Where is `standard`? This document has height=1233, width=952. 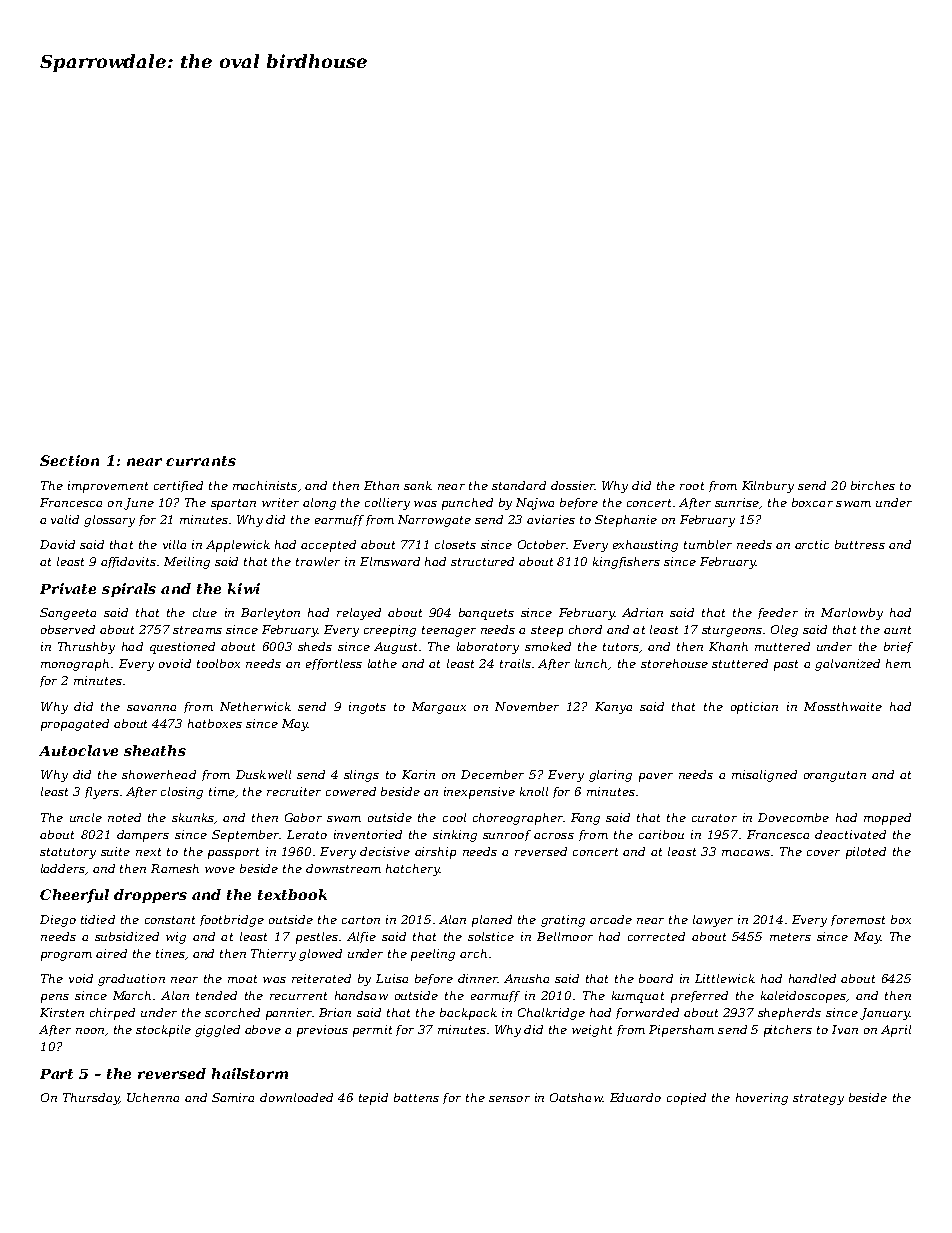
standard is located at coordinates (519, 485).
